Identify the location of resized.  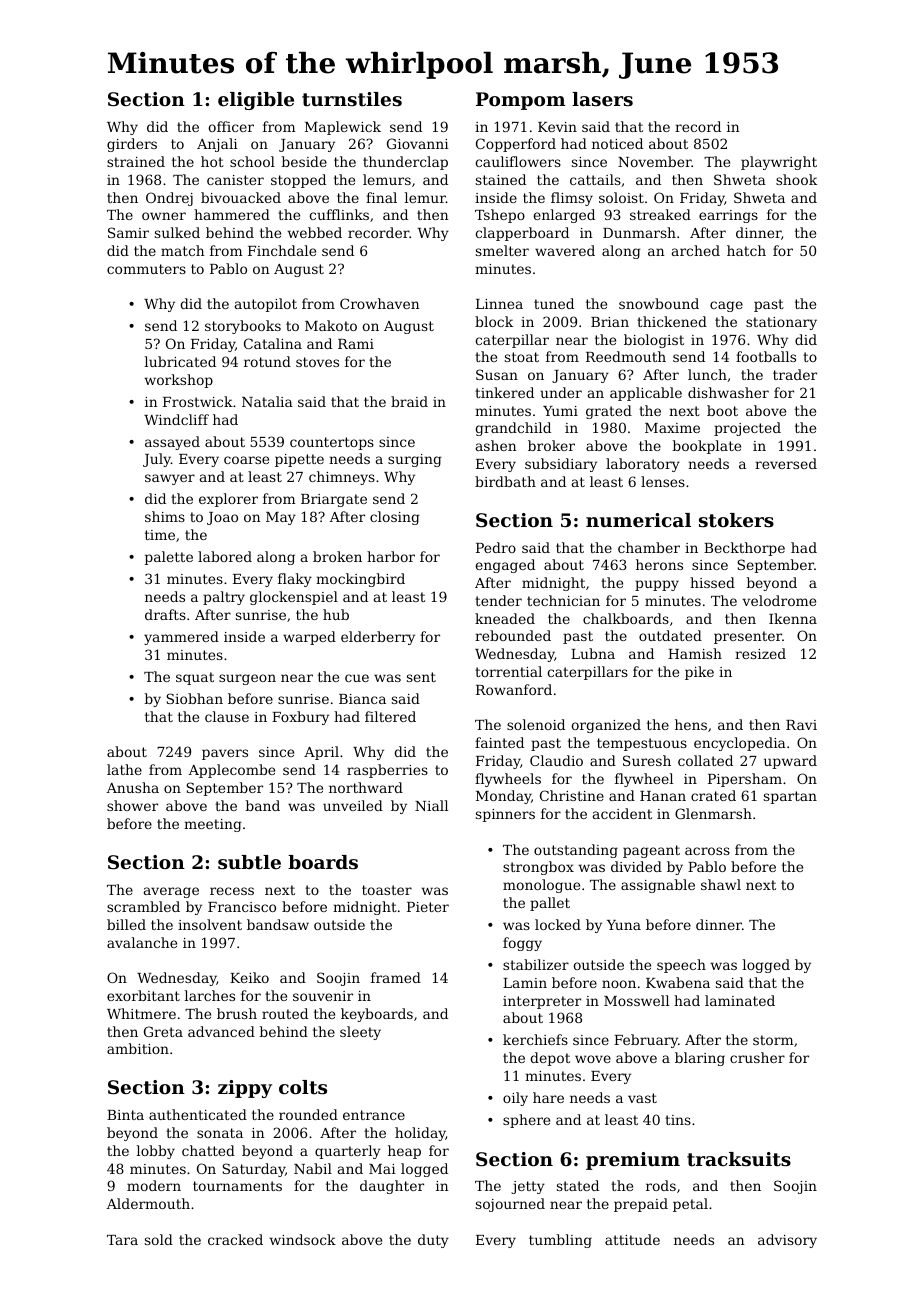
(760, 653).
